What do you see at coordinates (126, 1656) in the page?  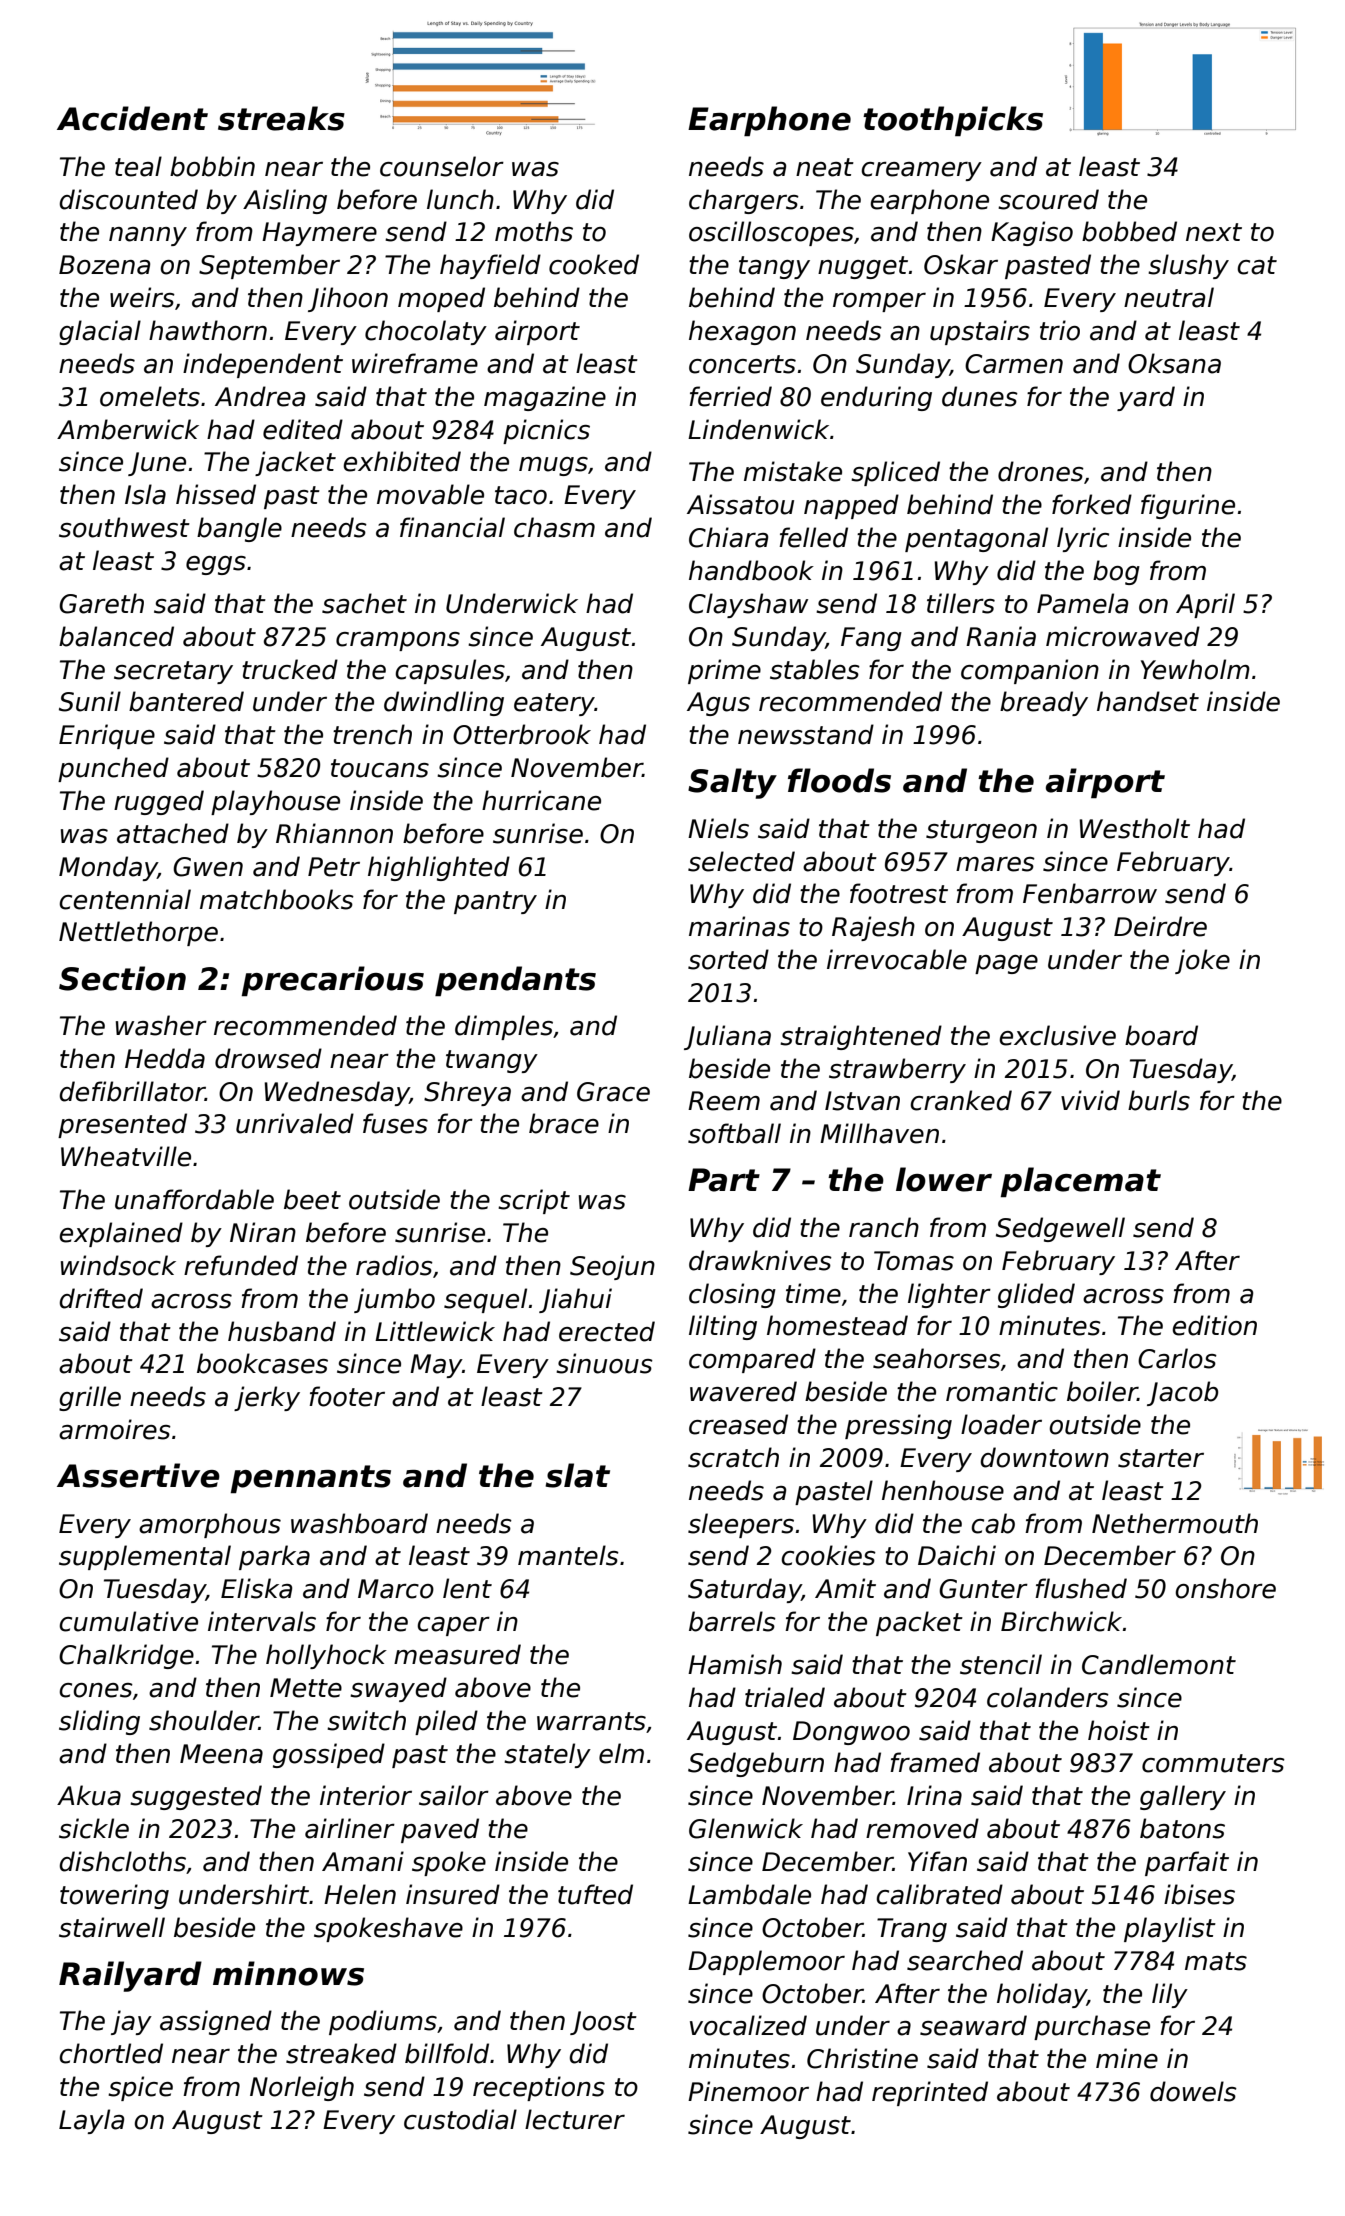 I see `Chalkridge` at bounding box center [126, 1656].
